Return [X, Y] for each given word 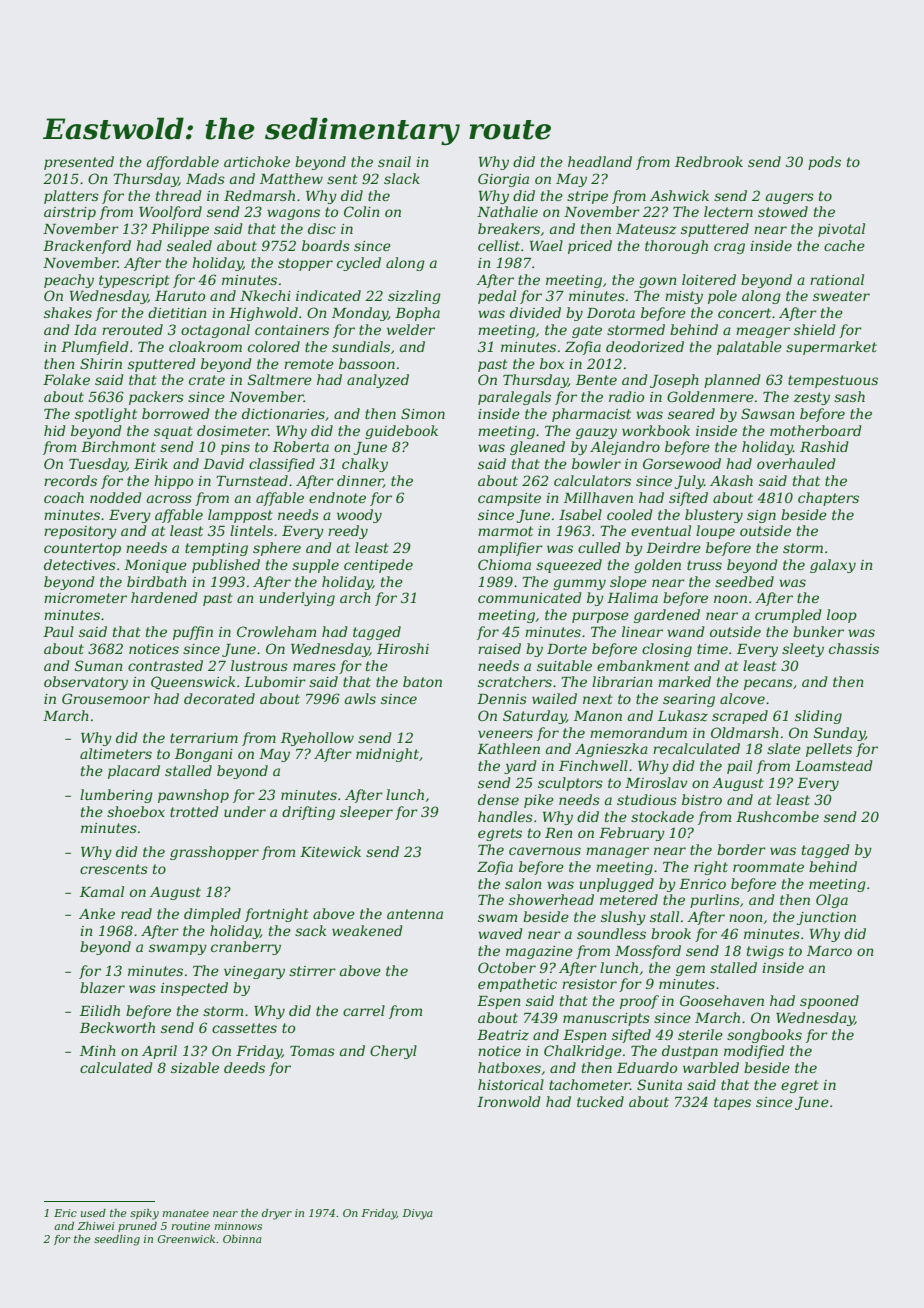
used [93, 1213]
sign [761, 516]
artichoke [257, 161]
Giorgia [503, 180]
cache [844, 245]
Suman [99, 665]
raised [499, 648]
